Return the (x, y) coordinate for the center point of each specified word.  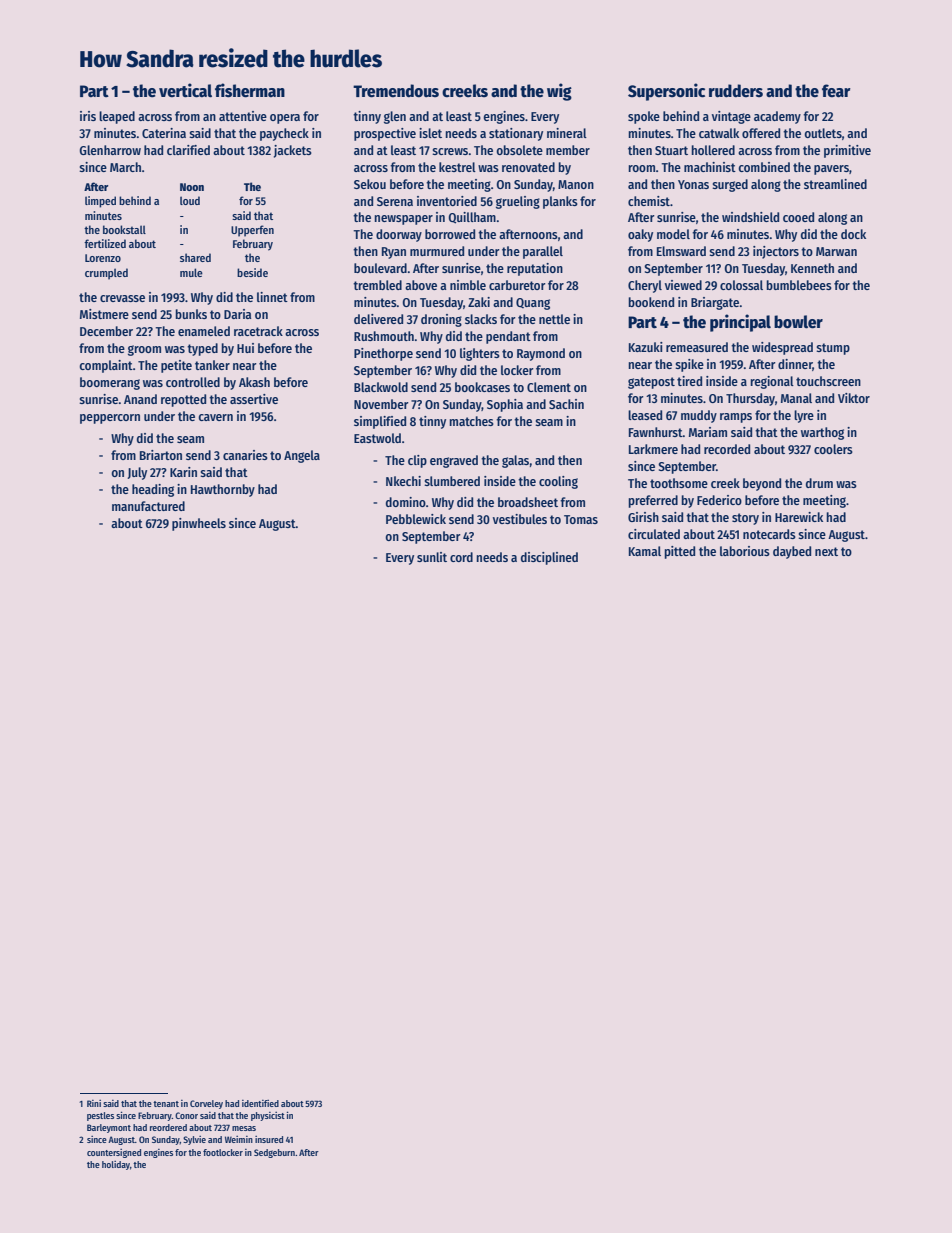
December (106, 331)
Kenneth (812, 268)
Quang (533, 304)
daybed (792, 552)
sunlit (432, 557)
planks (560, 202)
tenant (166, 1104)
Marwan (836, 251)
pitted (679, 552)
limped (100, 202)
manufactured (148, 506)
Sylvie (194, 1140)
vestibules (520, 519)
